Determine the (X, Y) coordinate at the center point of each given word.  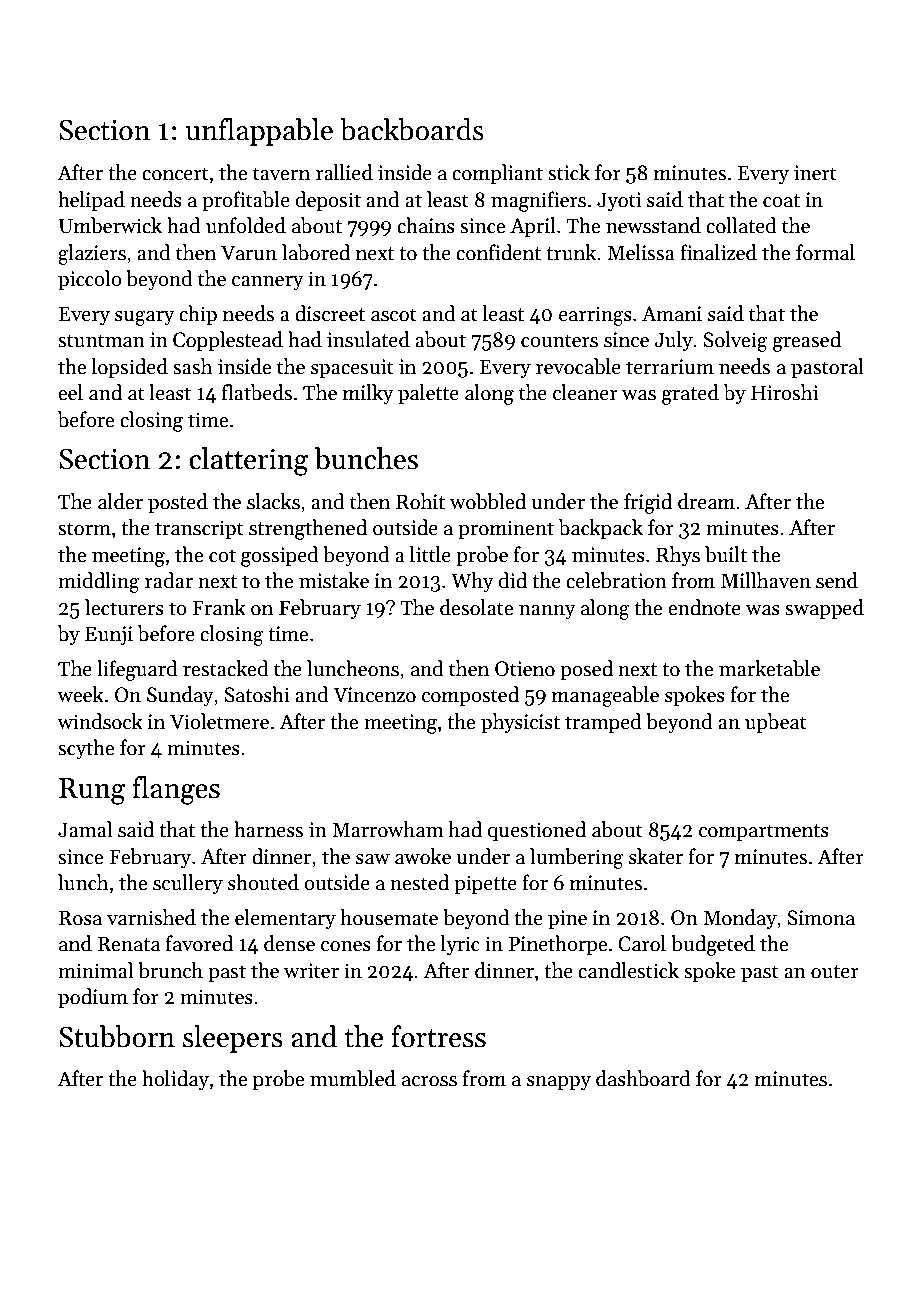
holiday (175, 1080)
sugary (145, 318)
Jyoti (619, 201)
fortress (439, 1036)
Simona (821, 918)
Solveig (735, 341)
